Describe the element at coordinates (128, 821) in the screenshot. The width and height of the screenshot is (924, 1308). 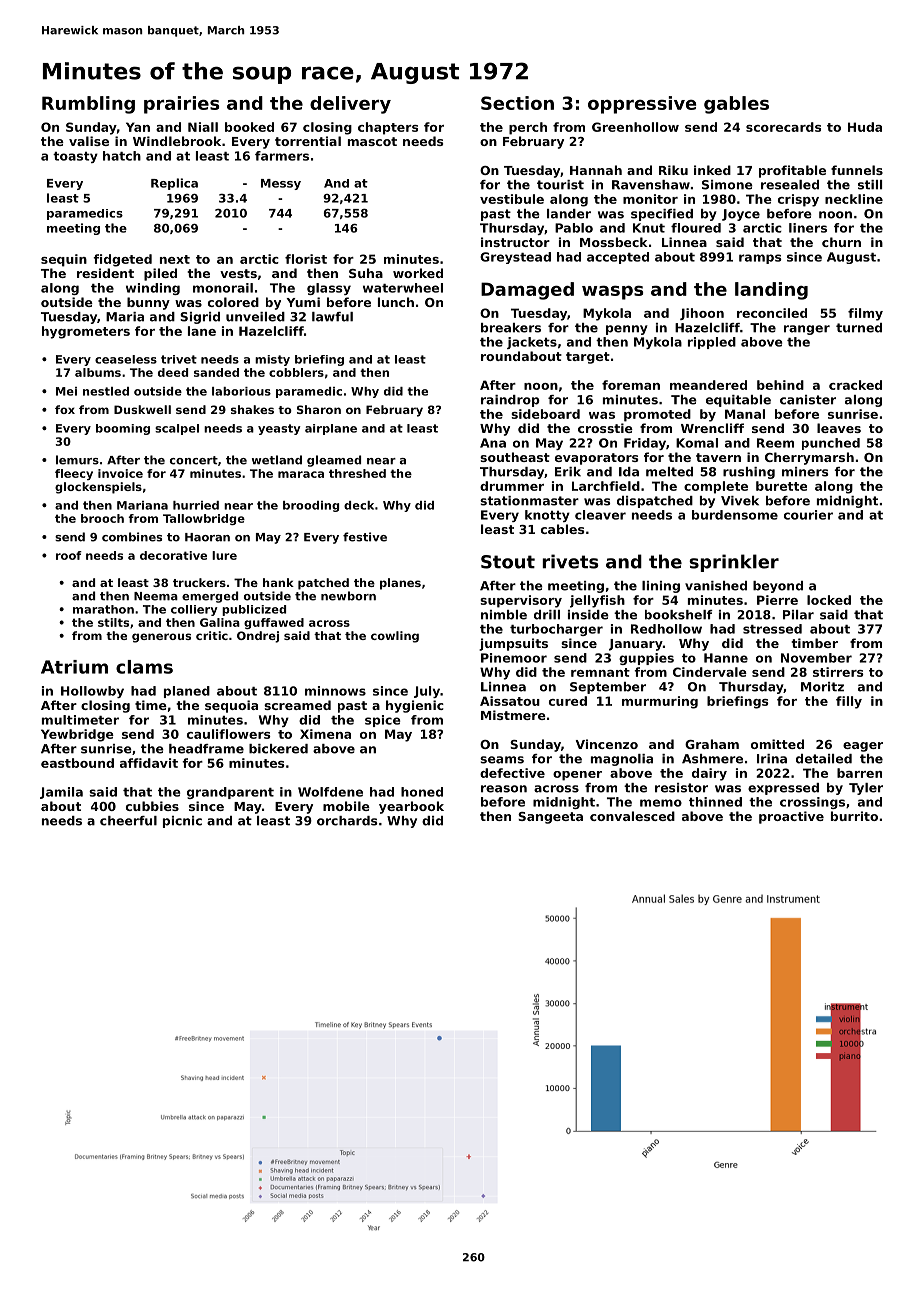
I see `cheerful` at that location.
